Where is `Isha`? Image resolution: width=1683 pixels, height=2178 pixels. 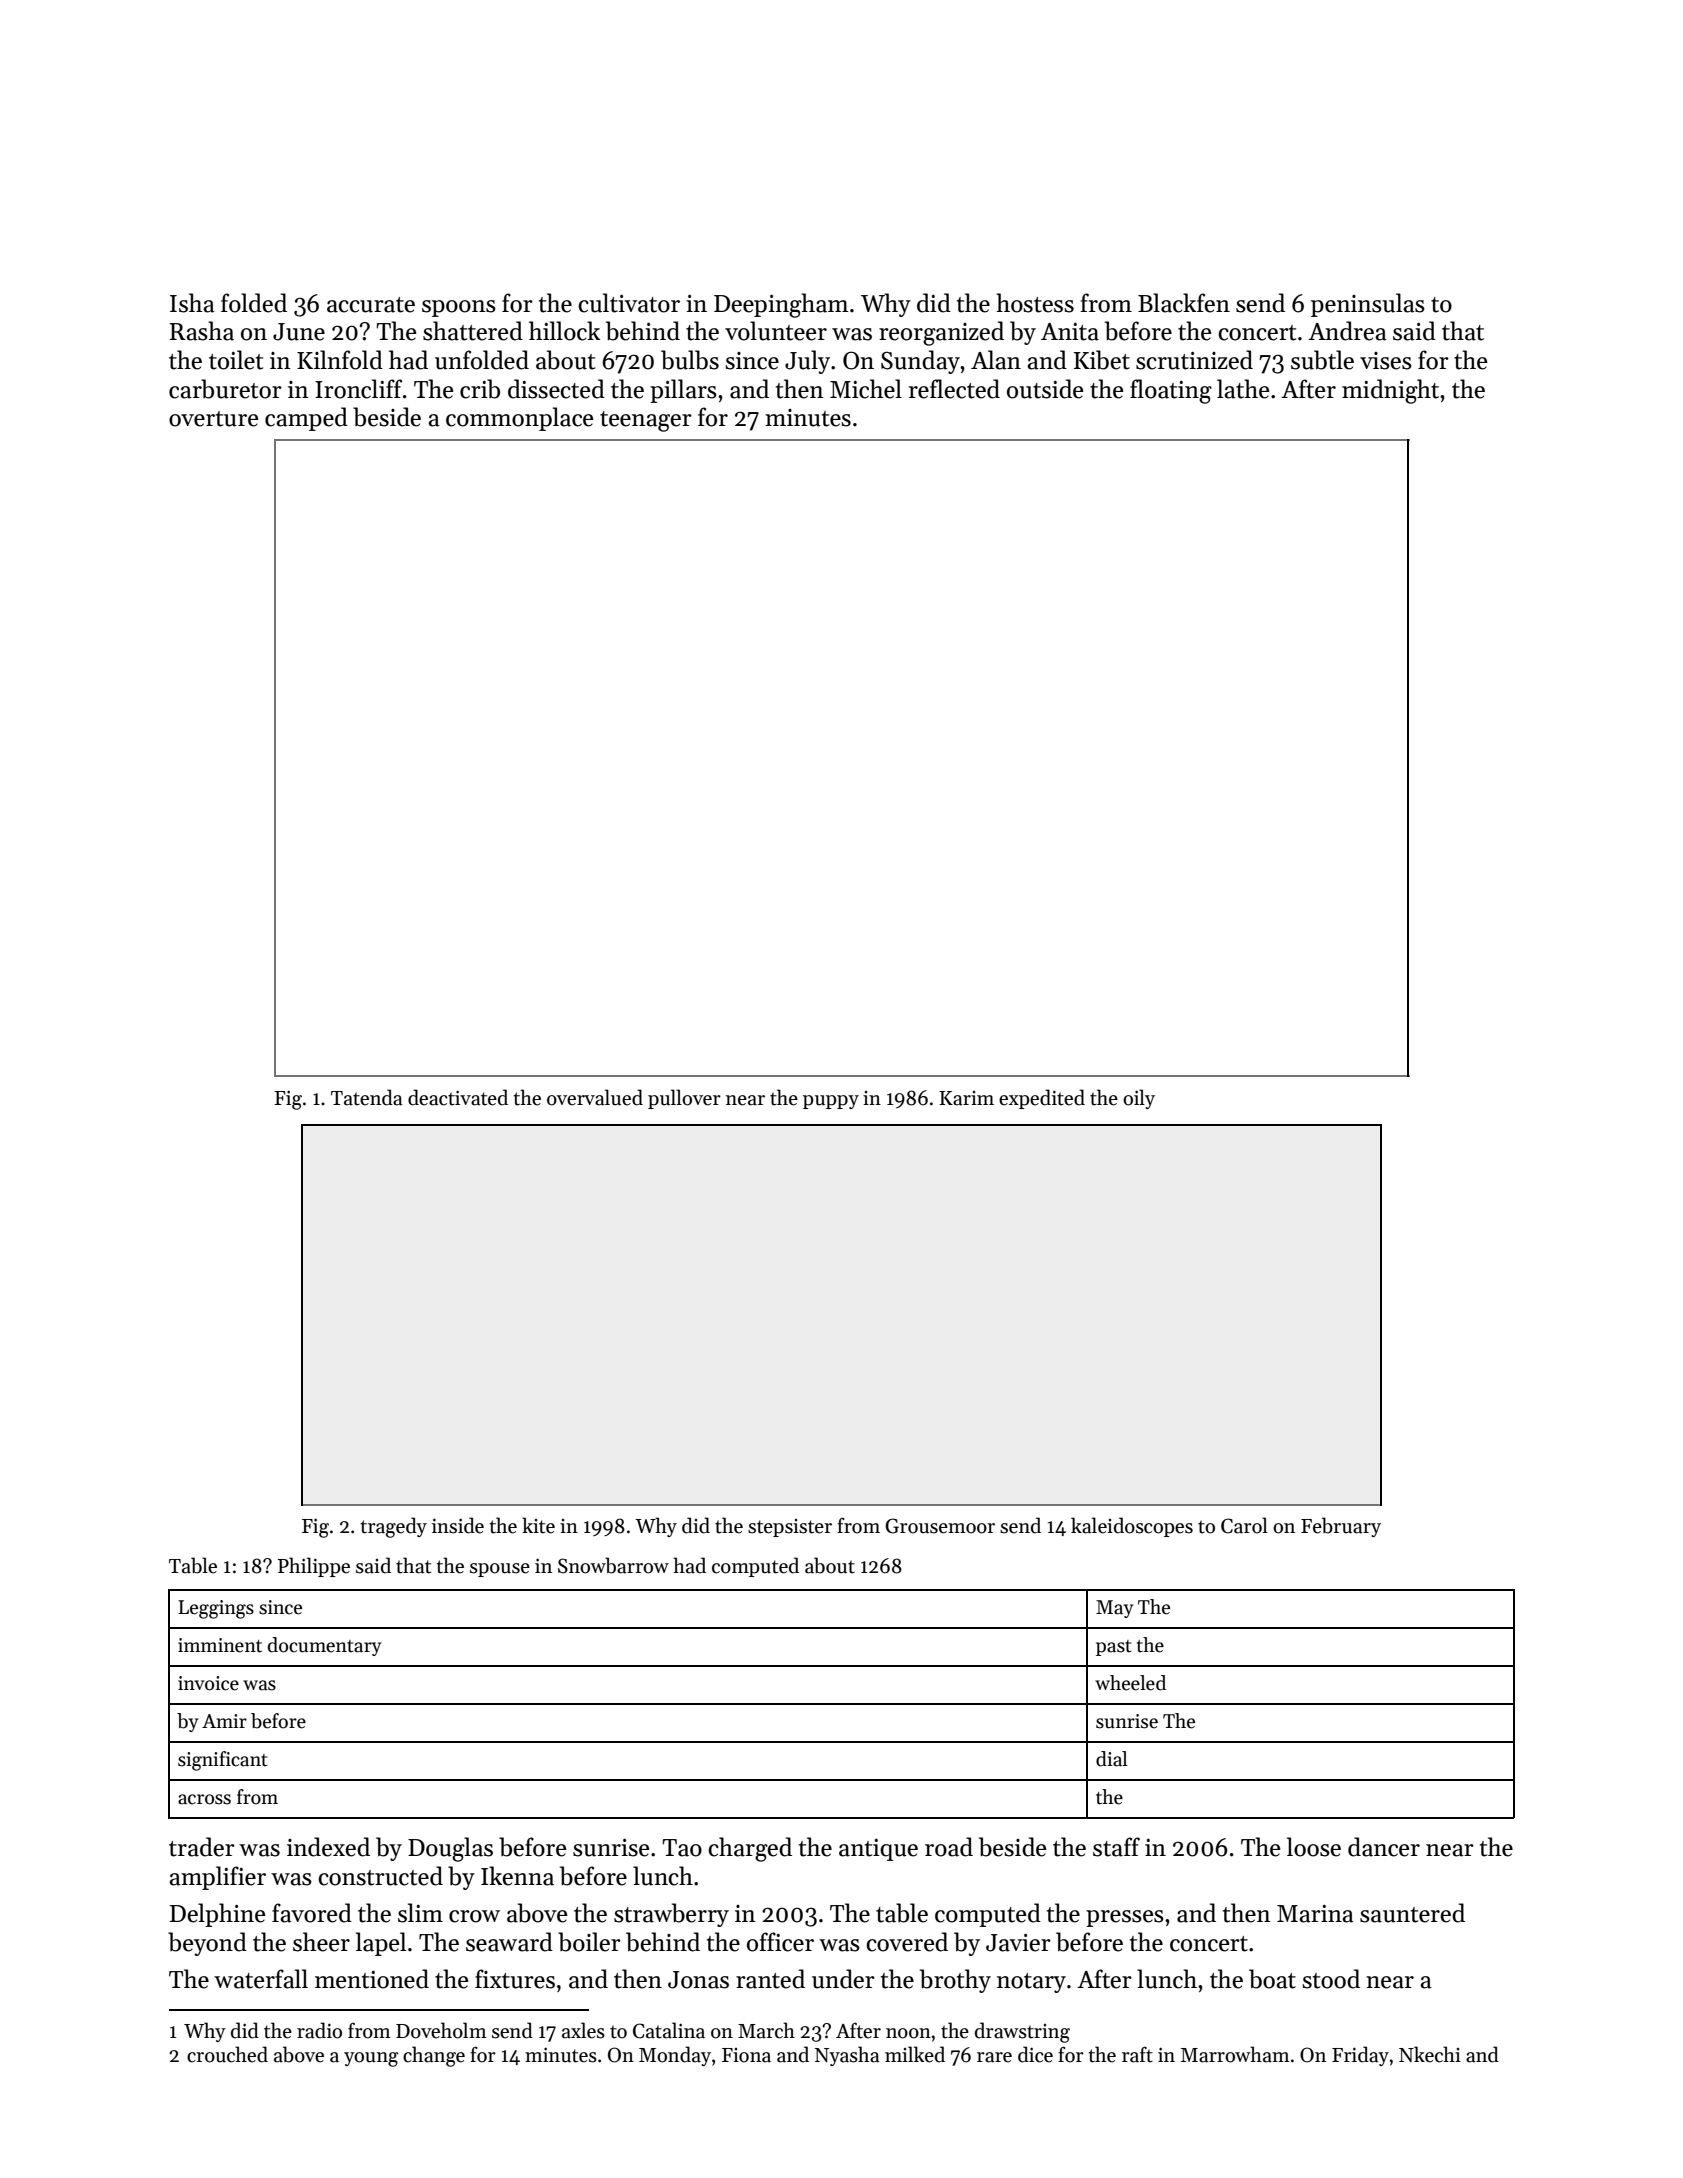 Isha is located at coordinates (192, 303).
